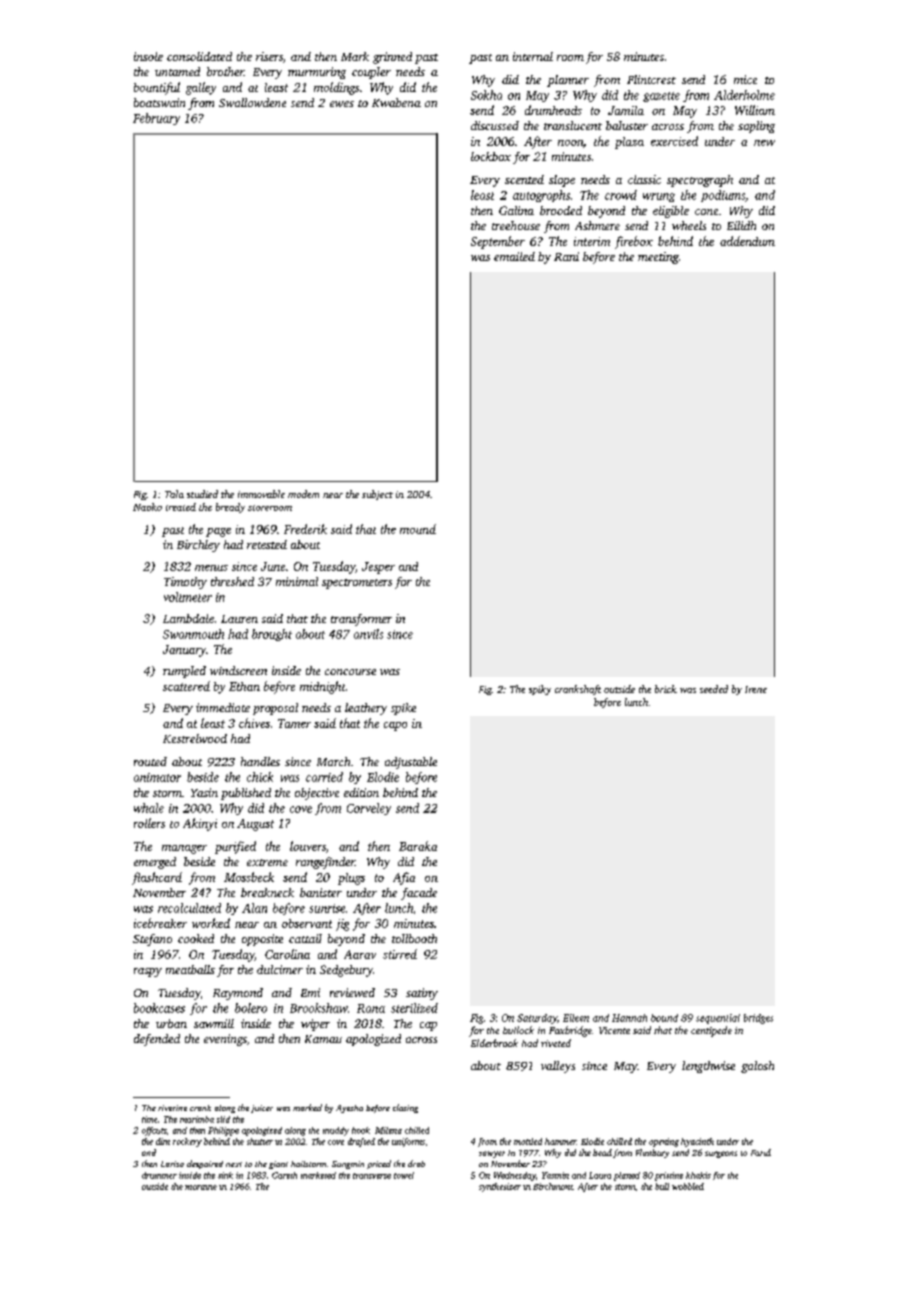  What do you see at coordinates (419, 894) in the document?
I see `facade` at bounding box center [419, 894].
